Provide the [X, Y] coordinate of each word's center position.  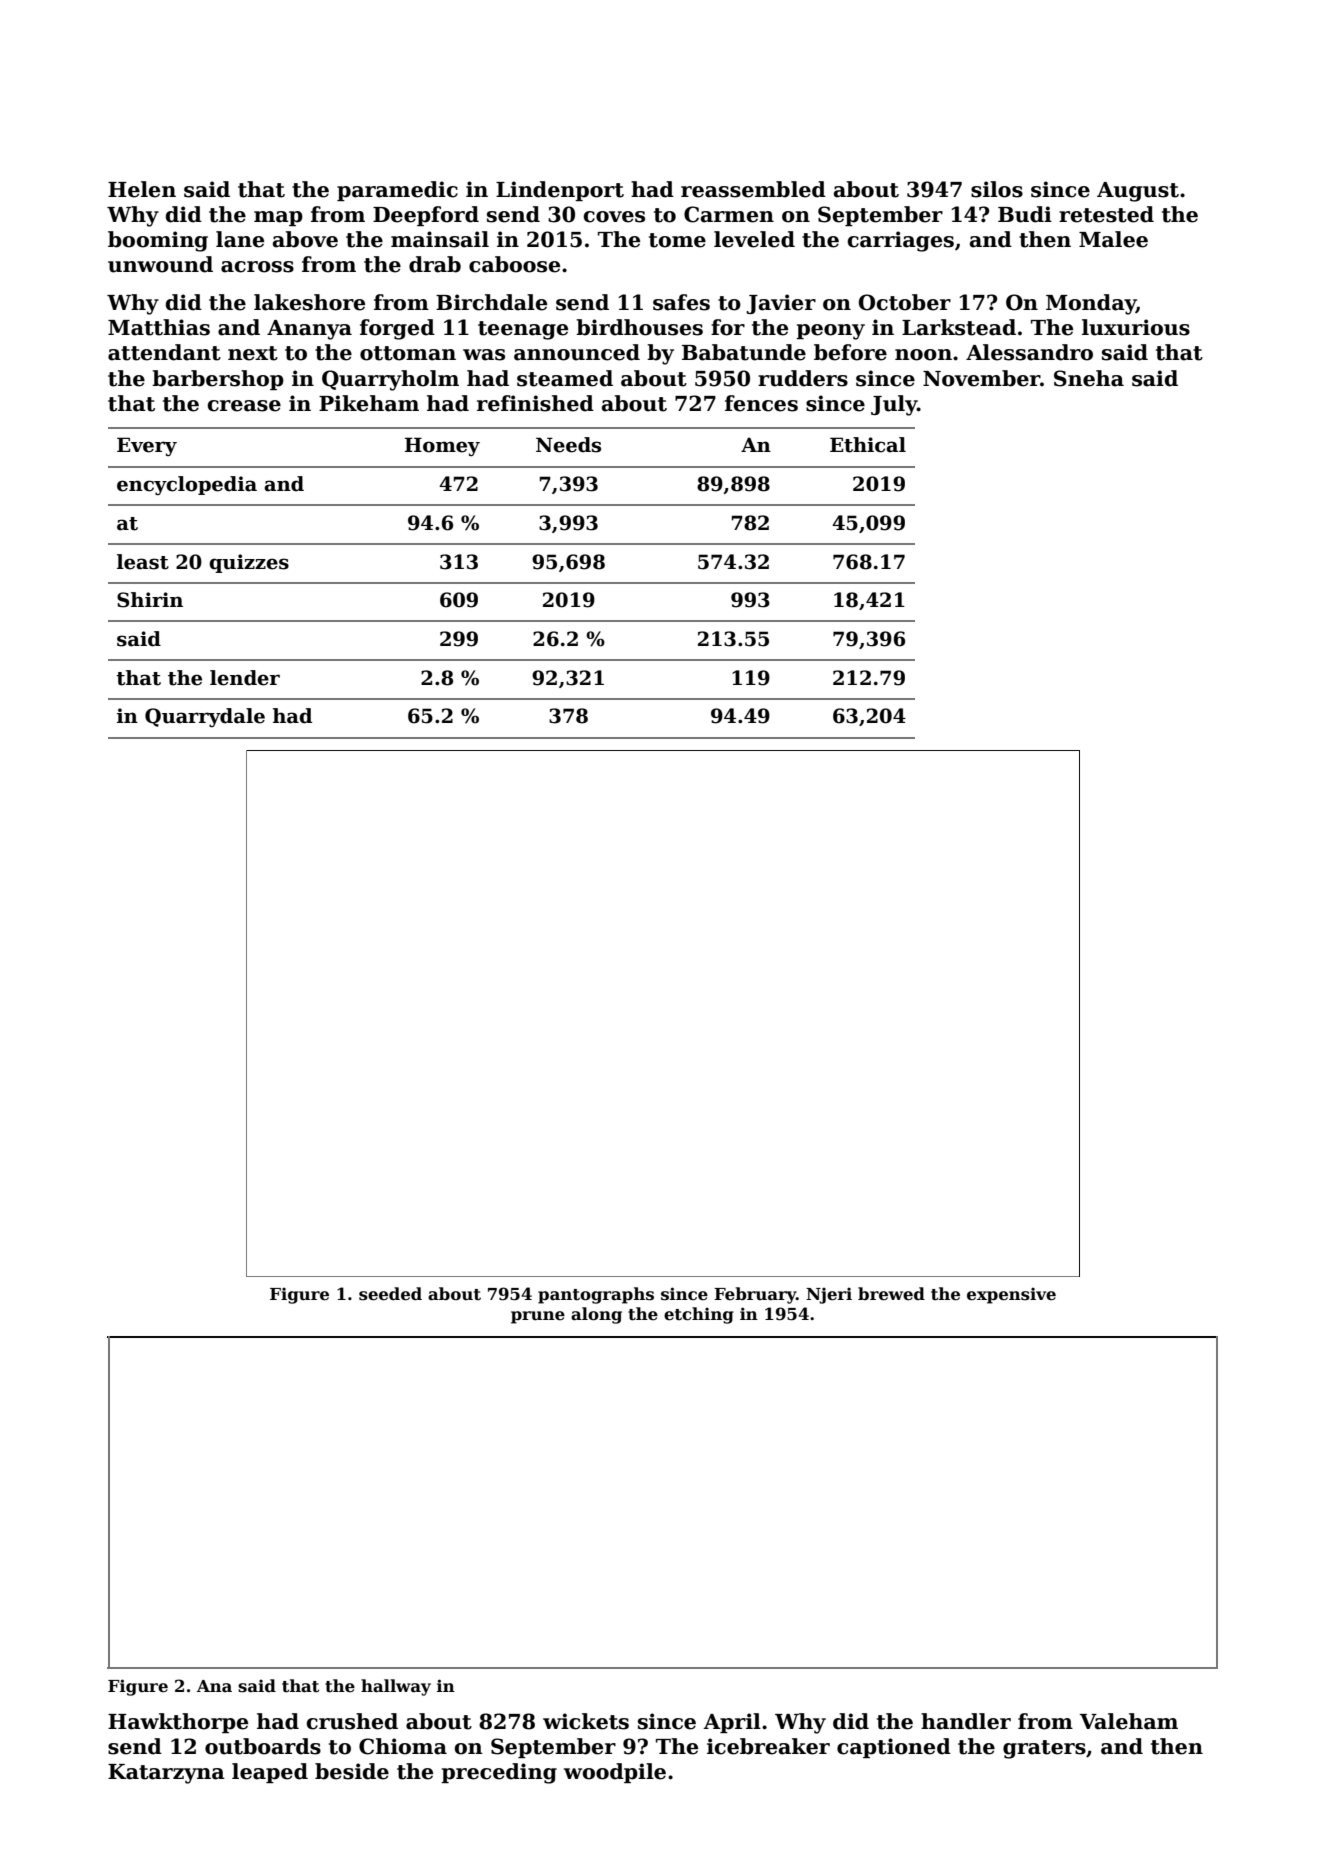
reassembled [753, 189]
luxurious [1136, 327]
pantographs [596, 1295]
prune [538, 1317]
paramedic [397, 191]
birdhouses [639, 327]
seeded [390, 1294]
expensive [1011, 1295]
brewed [891, 1294]
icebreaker [768, 1746]
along [596, 1315]
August [1138, 192]
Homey [442, 446]
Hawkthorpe [178, 1723]
